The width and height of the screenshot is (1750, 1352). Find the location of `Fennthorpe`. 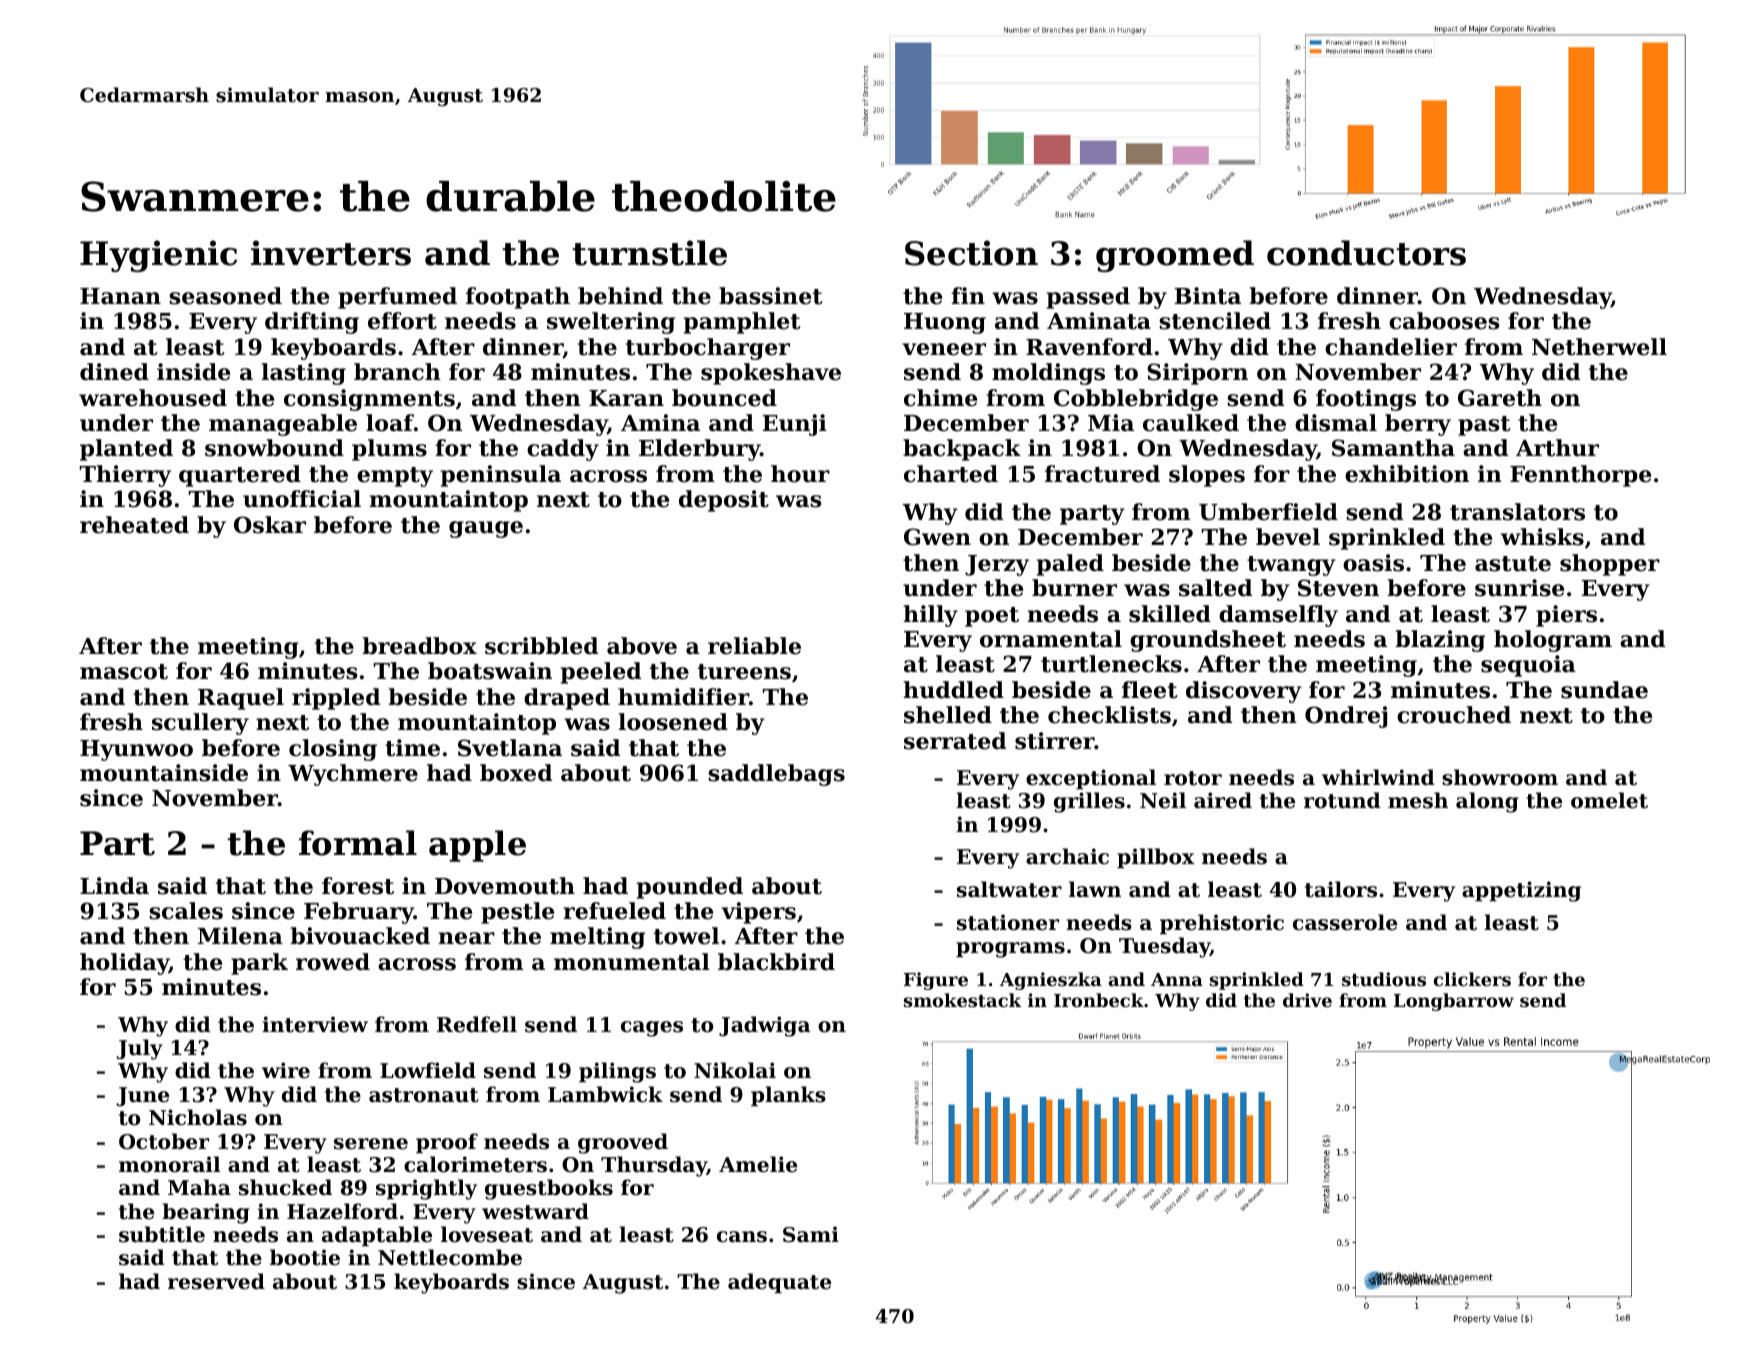

Fennthorpe is located at coordinates (1580, 476).
